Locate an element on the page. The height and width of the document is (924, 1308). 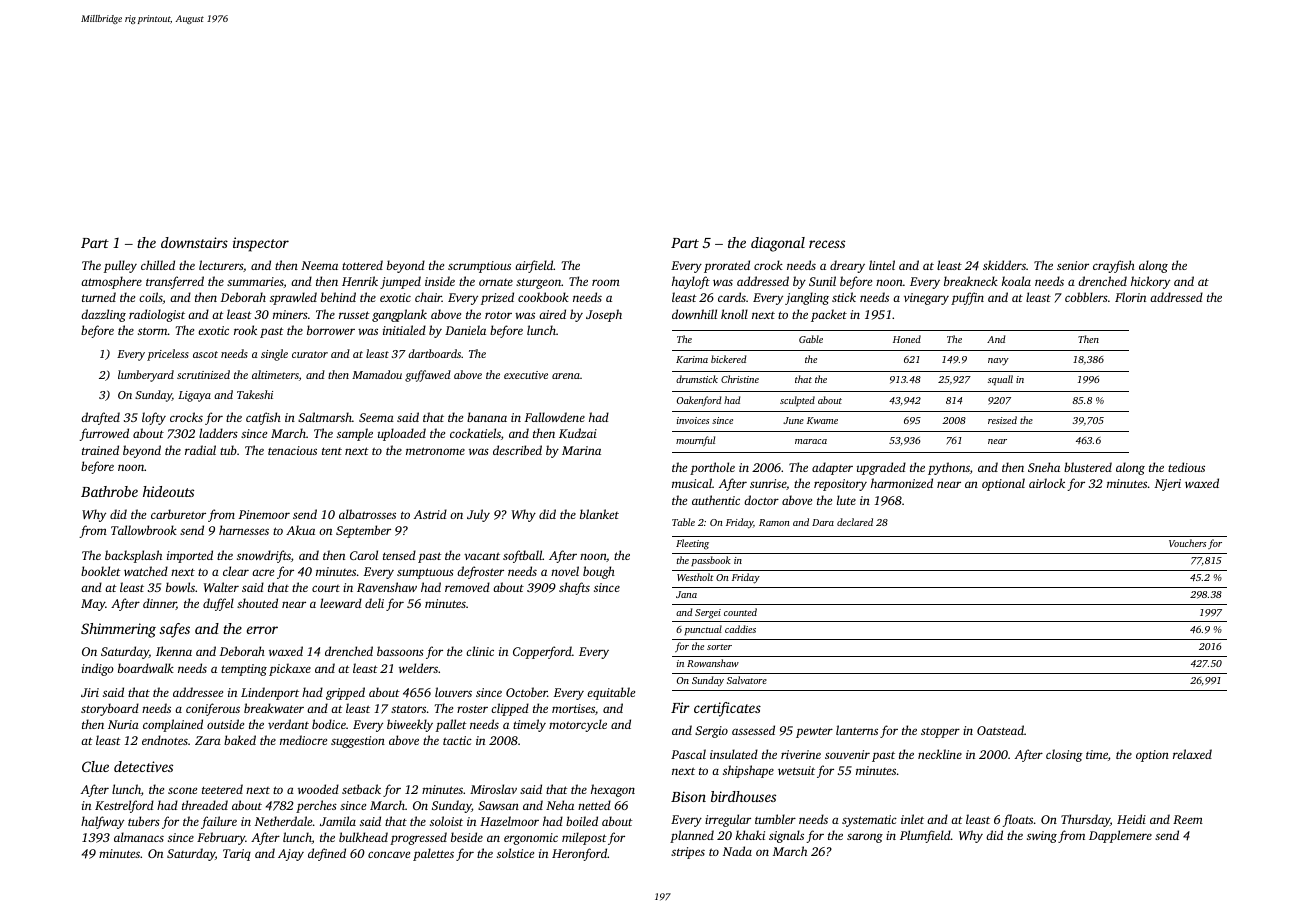
verdant is located at coordinates (288, 724).
